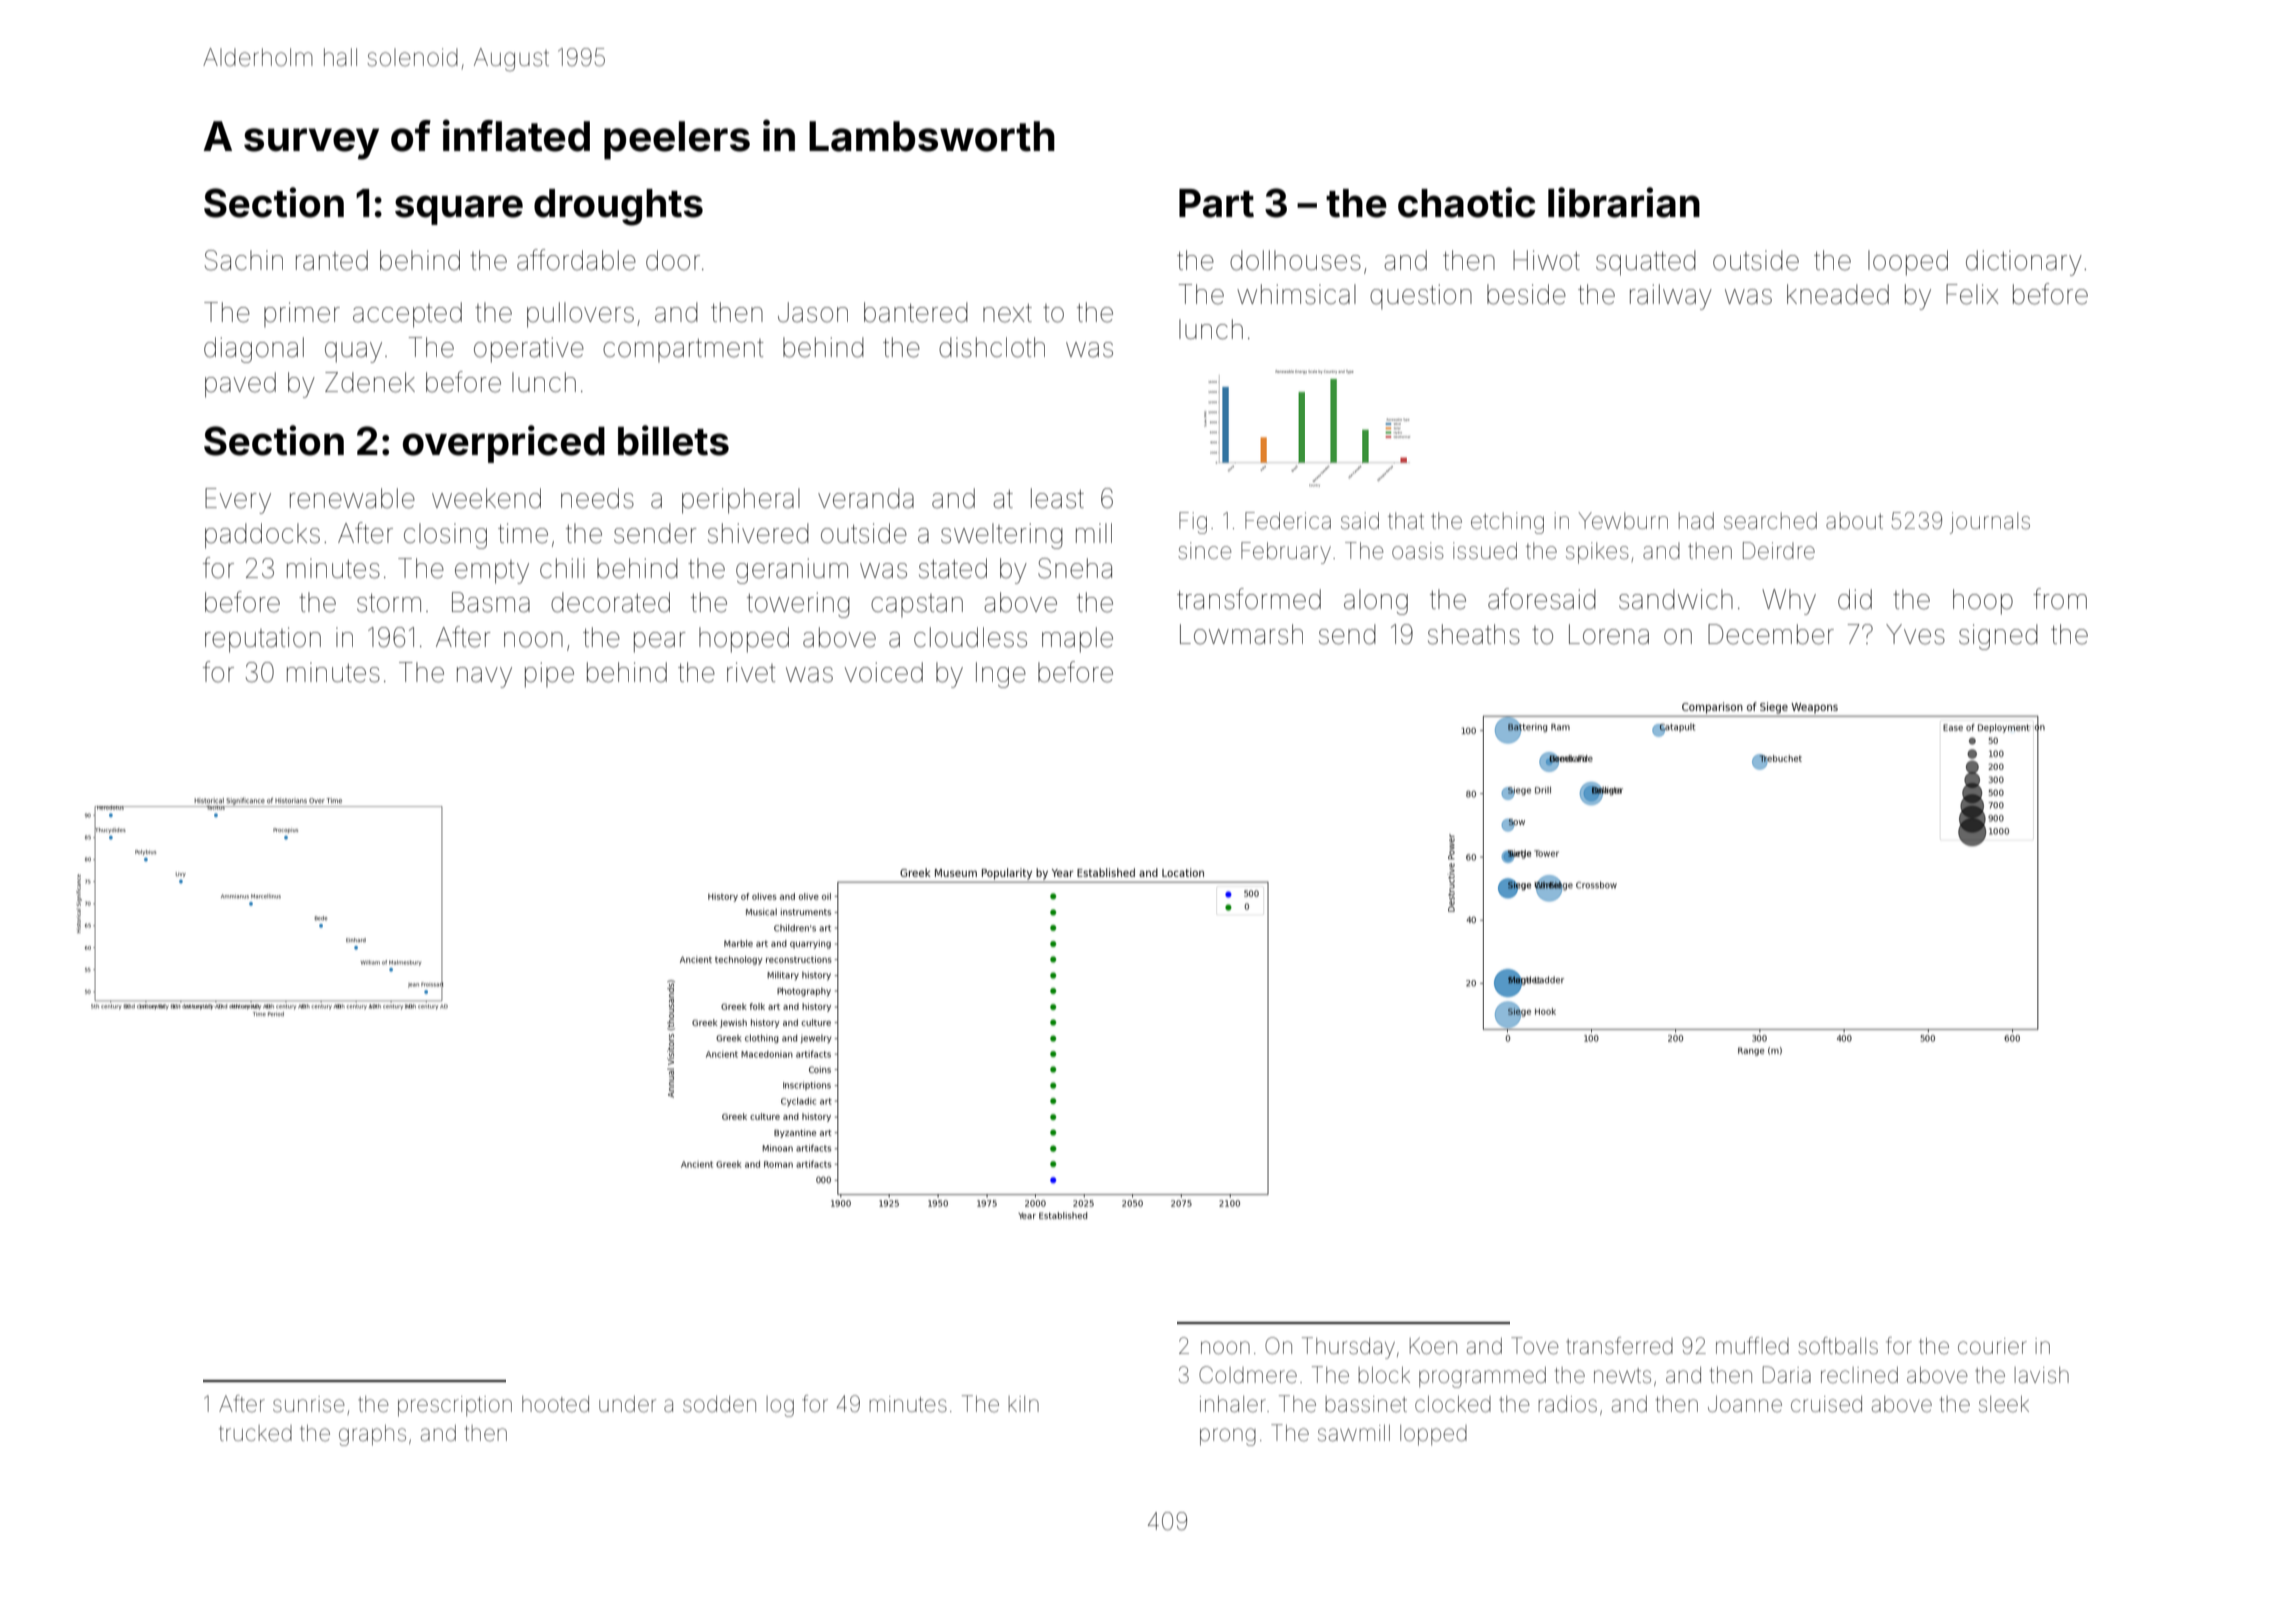 The height and width of the document is (1620, 2292). What do you see at coordinates (1915, 634) in the document?
I see `Yves` at bounding box center [1915, 634].
